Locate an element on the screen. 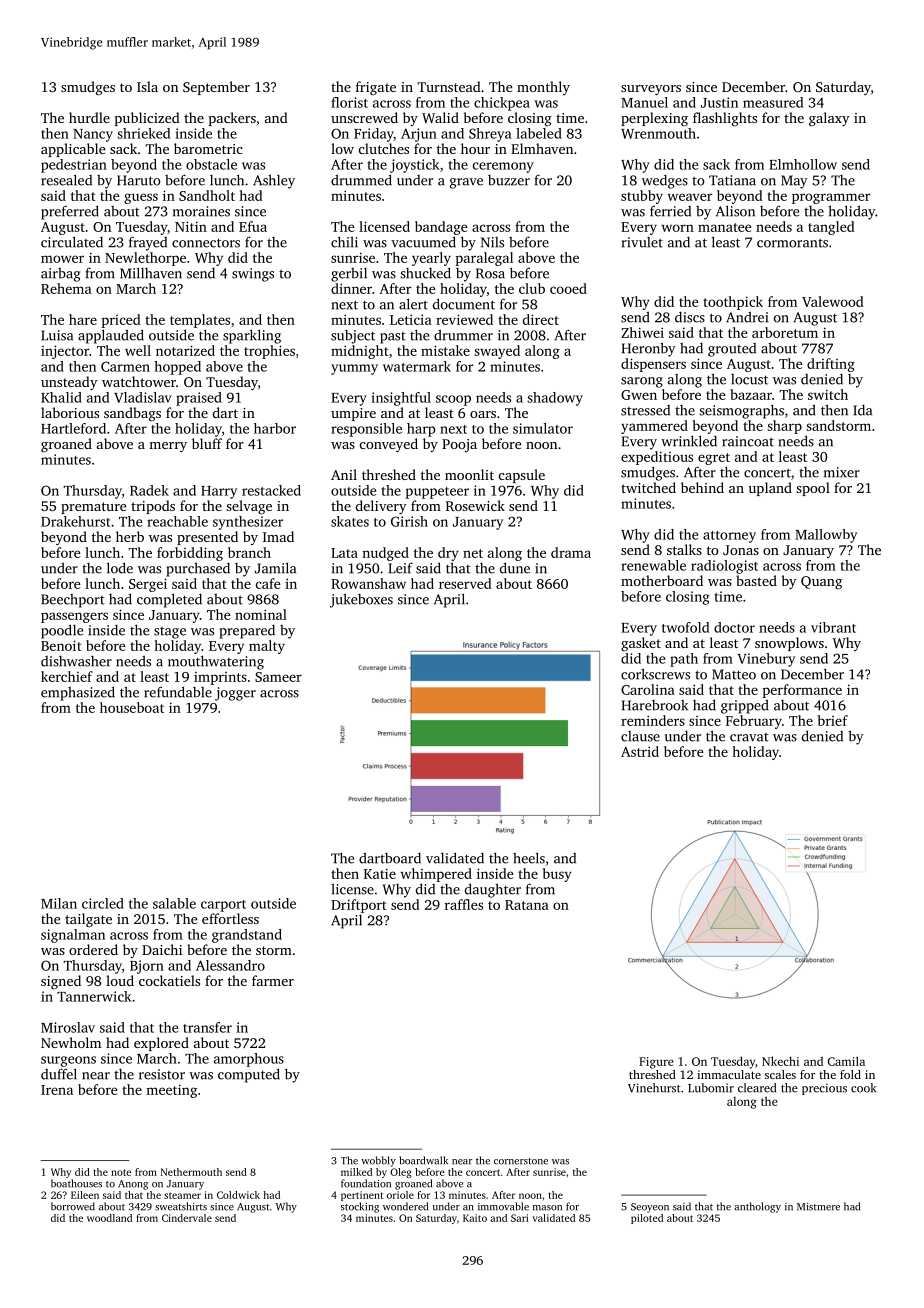 This screenshot has height=1308, width=924. yummy is located at coordinates (354, 369).
